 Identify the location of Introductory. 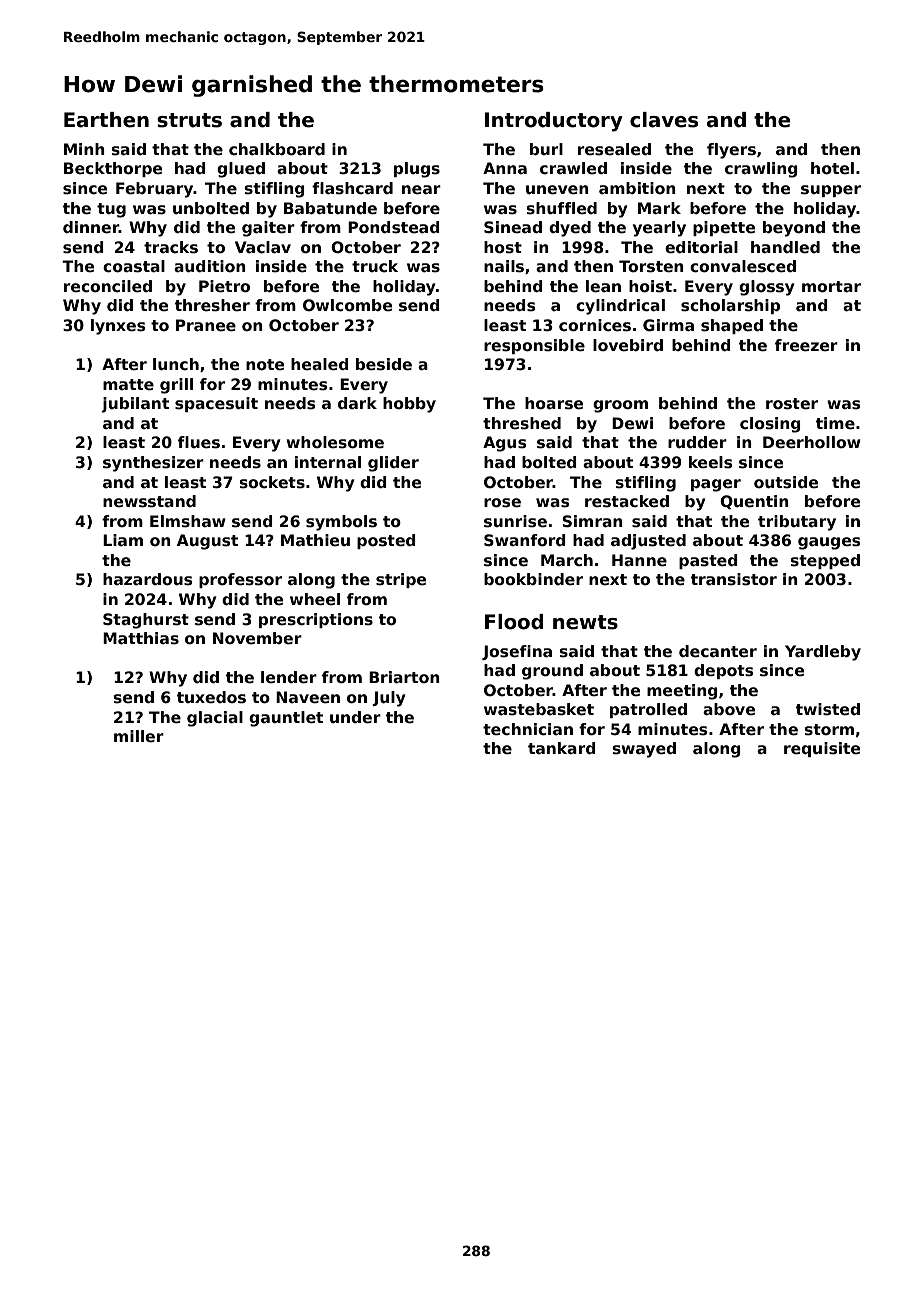
(554, 122).
